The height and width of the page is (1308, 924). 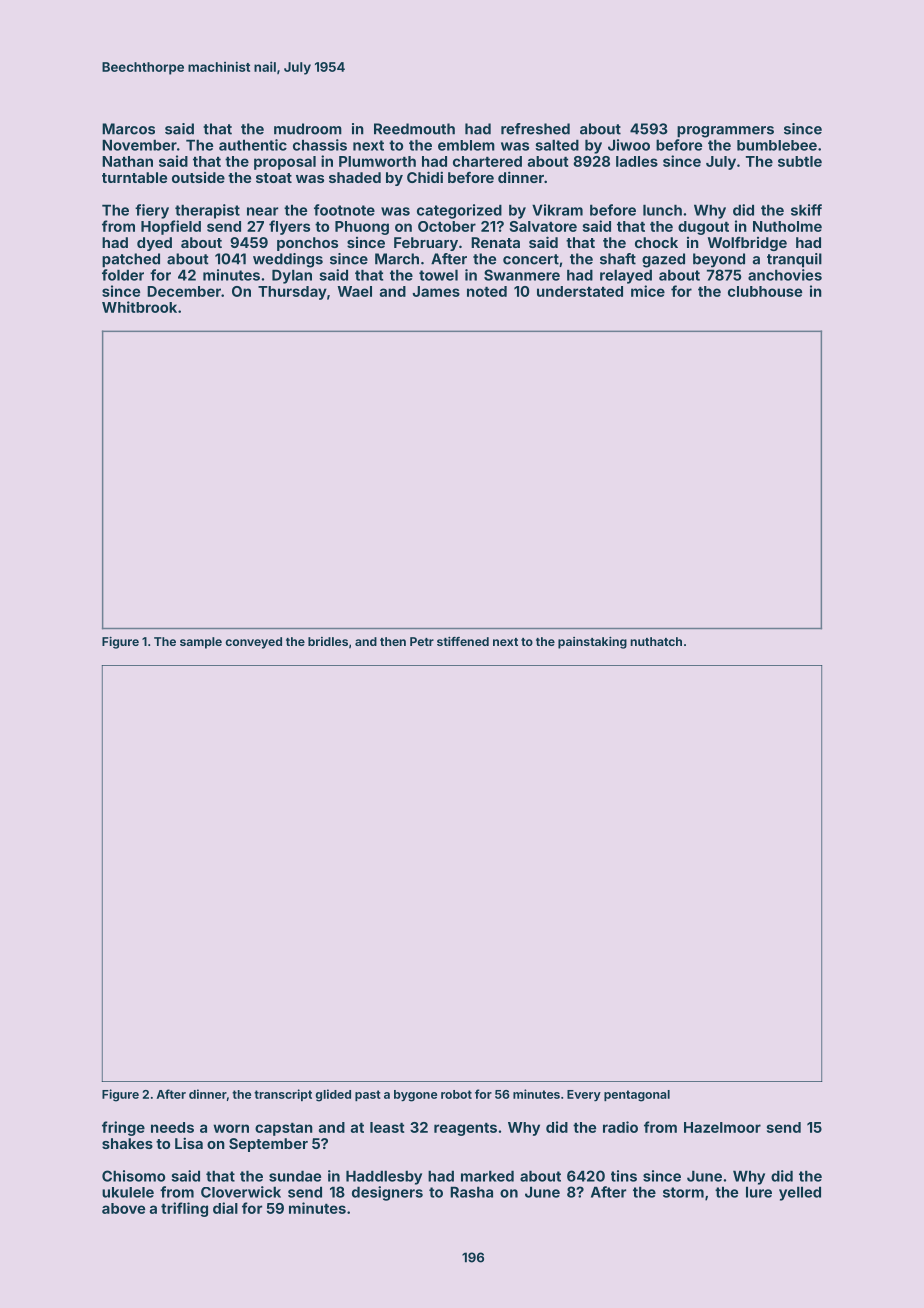 What do you see at coordinates (535, 129) in the page?
I see `refreshed` at bounding box center [535, 129].
